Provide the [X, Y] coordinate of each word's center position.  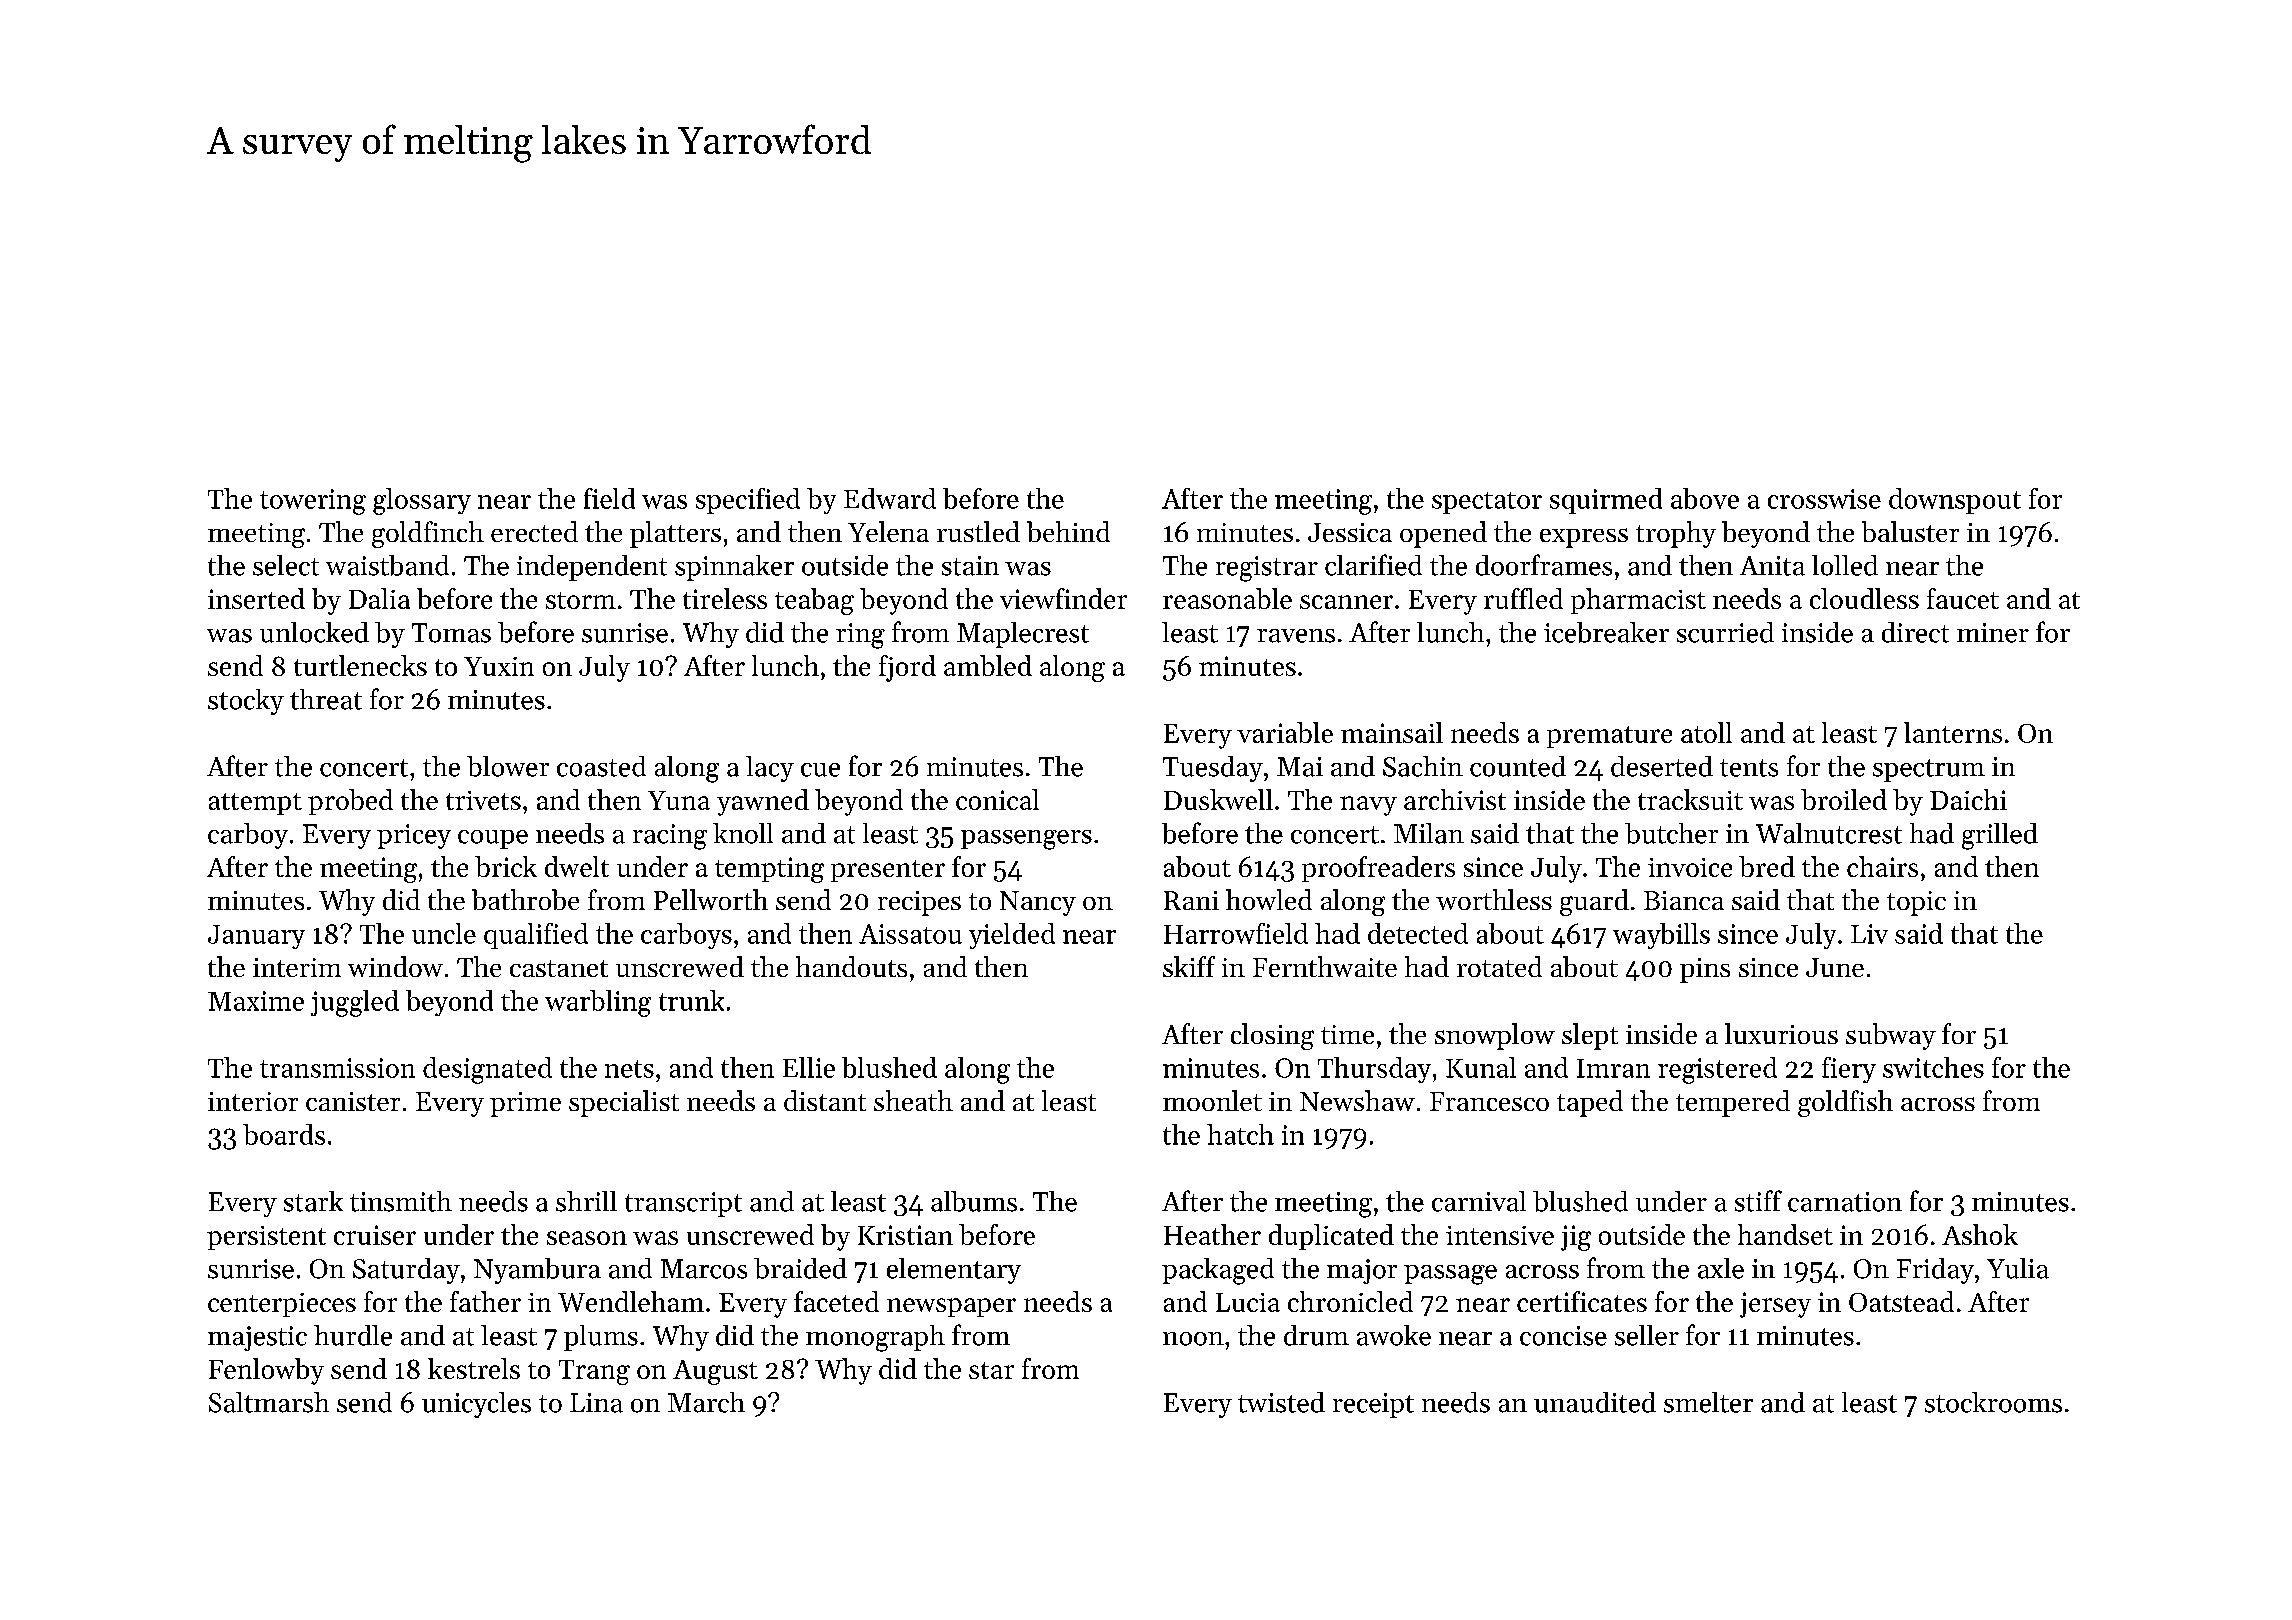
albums [974, 1201]
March [706, 1402]
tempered [1733, 1103]
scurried [1725, 632]
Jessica [1350, 532]
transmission [337, 1068]
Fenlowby [266, 1371]
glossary [422, 501]
